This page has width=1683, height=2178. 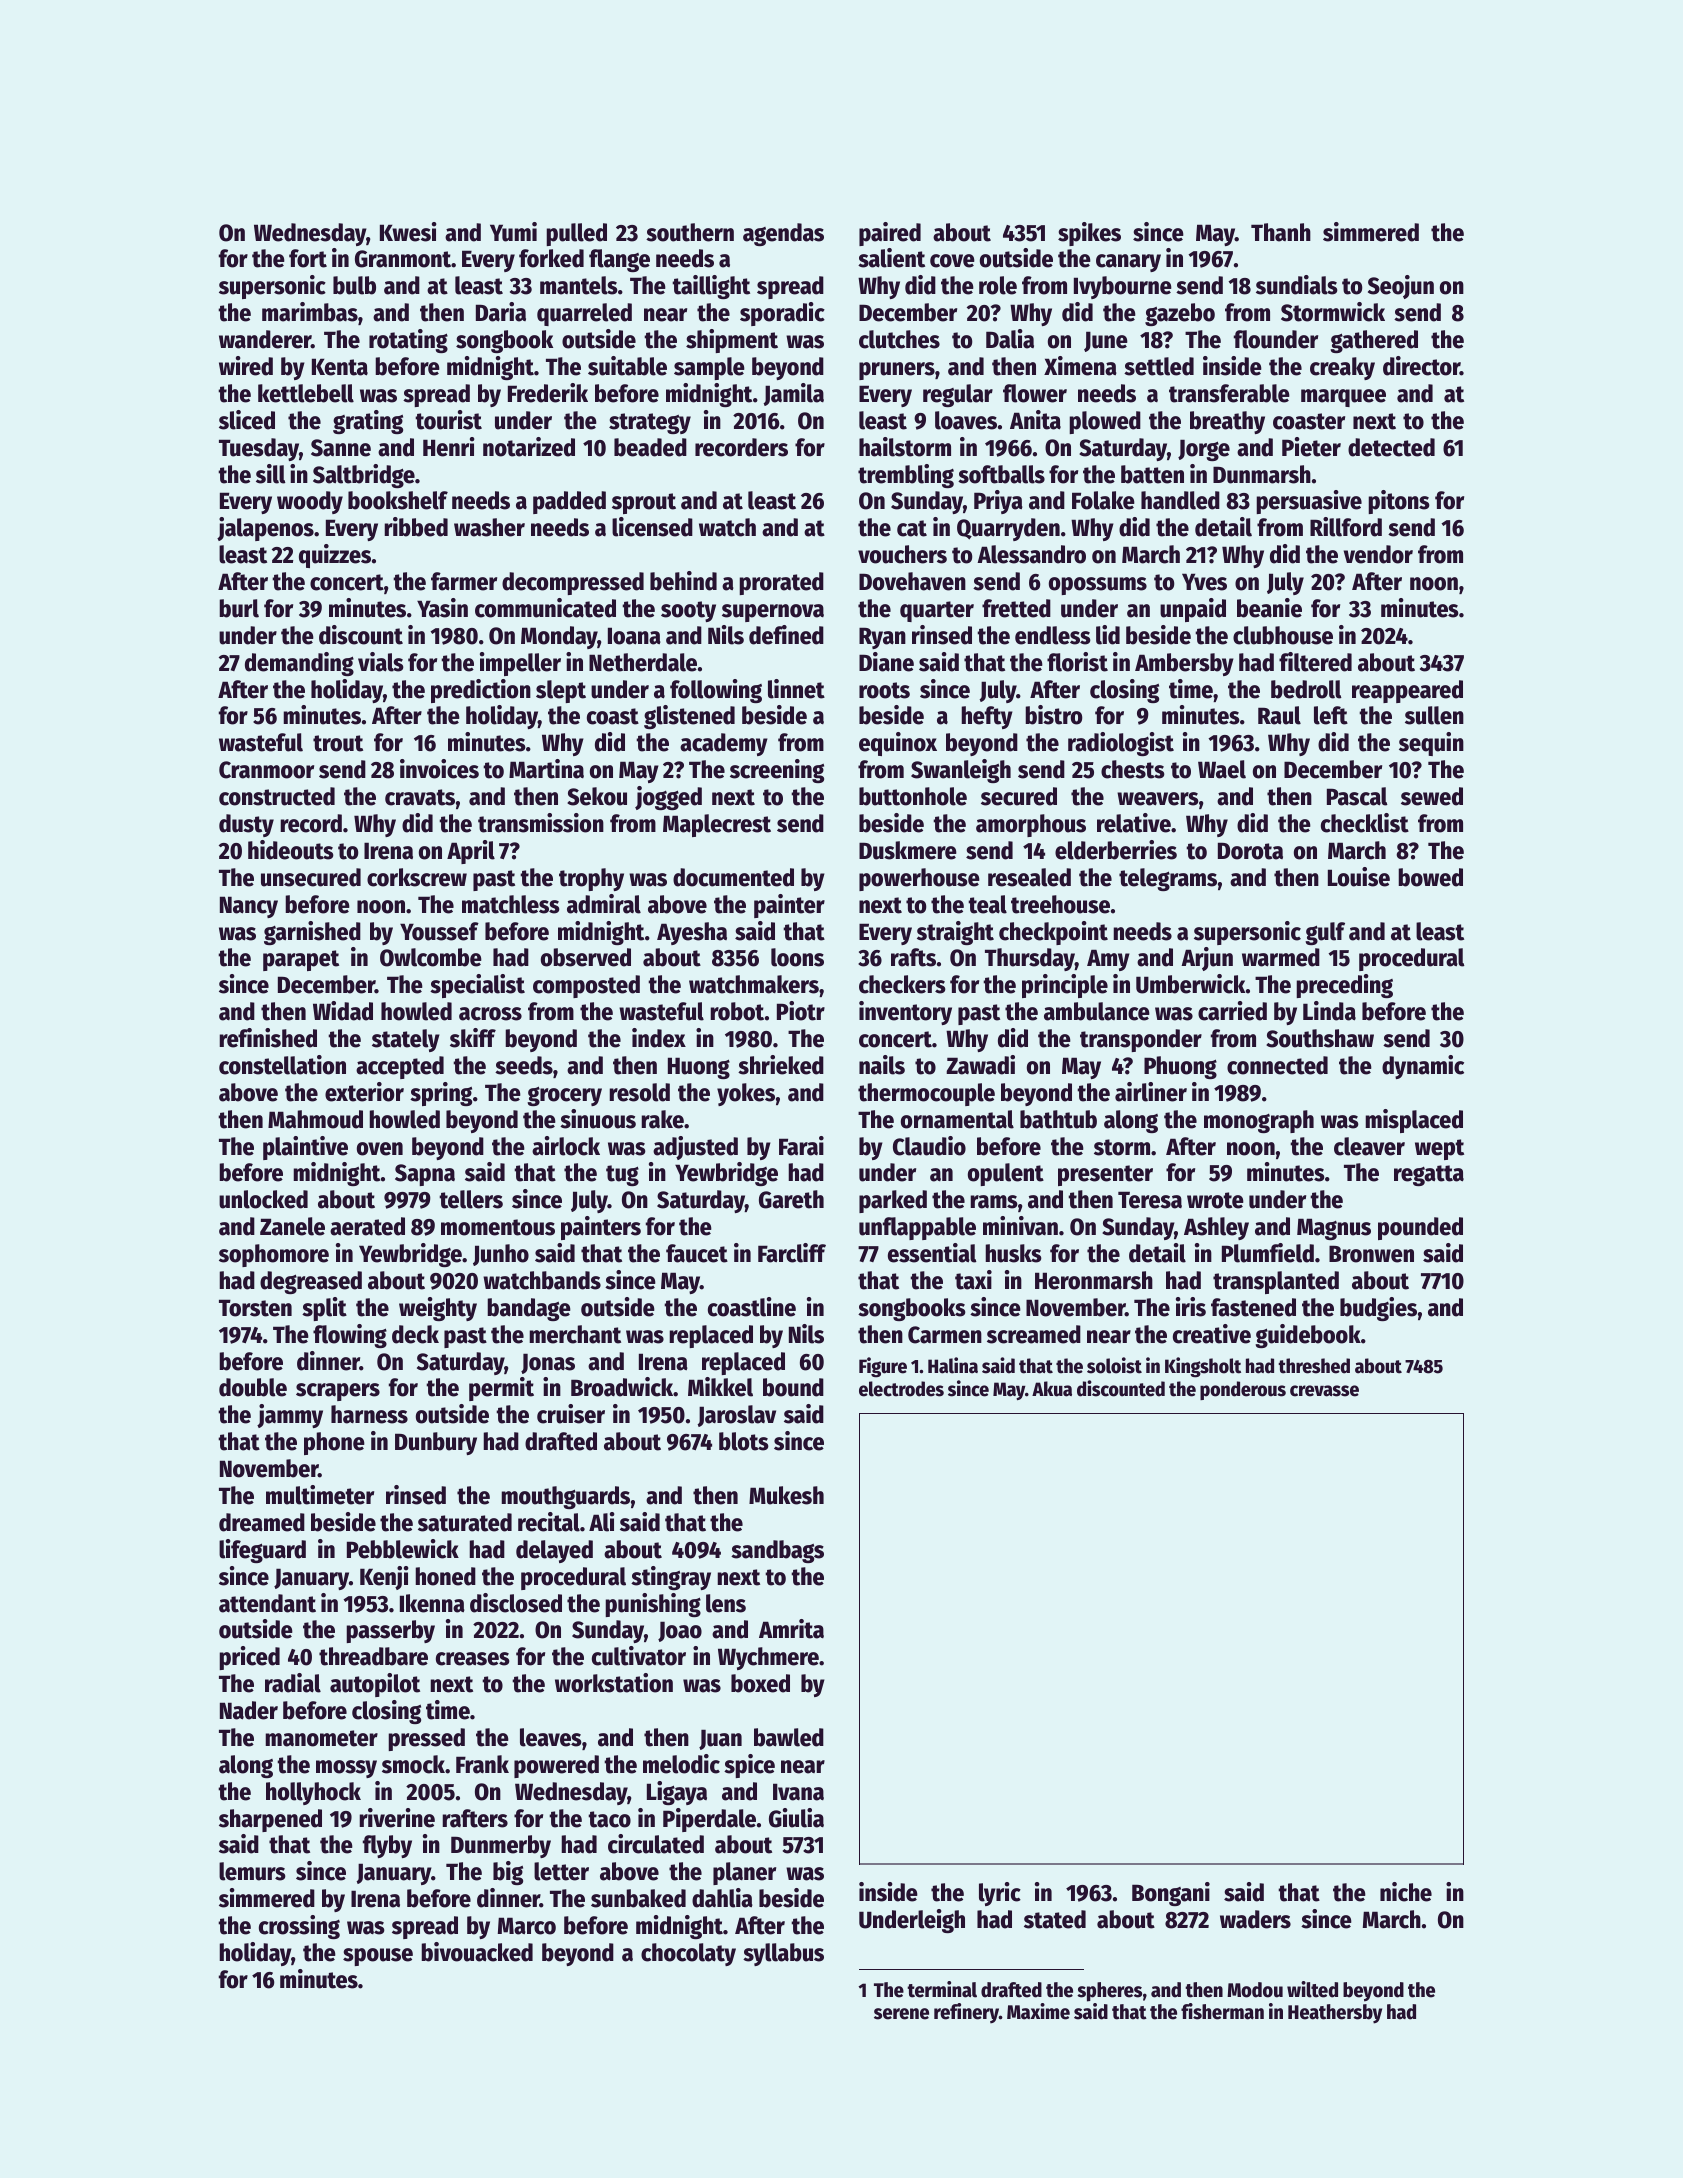 I want to click on ornamental, so click(x=957, y=1119).
